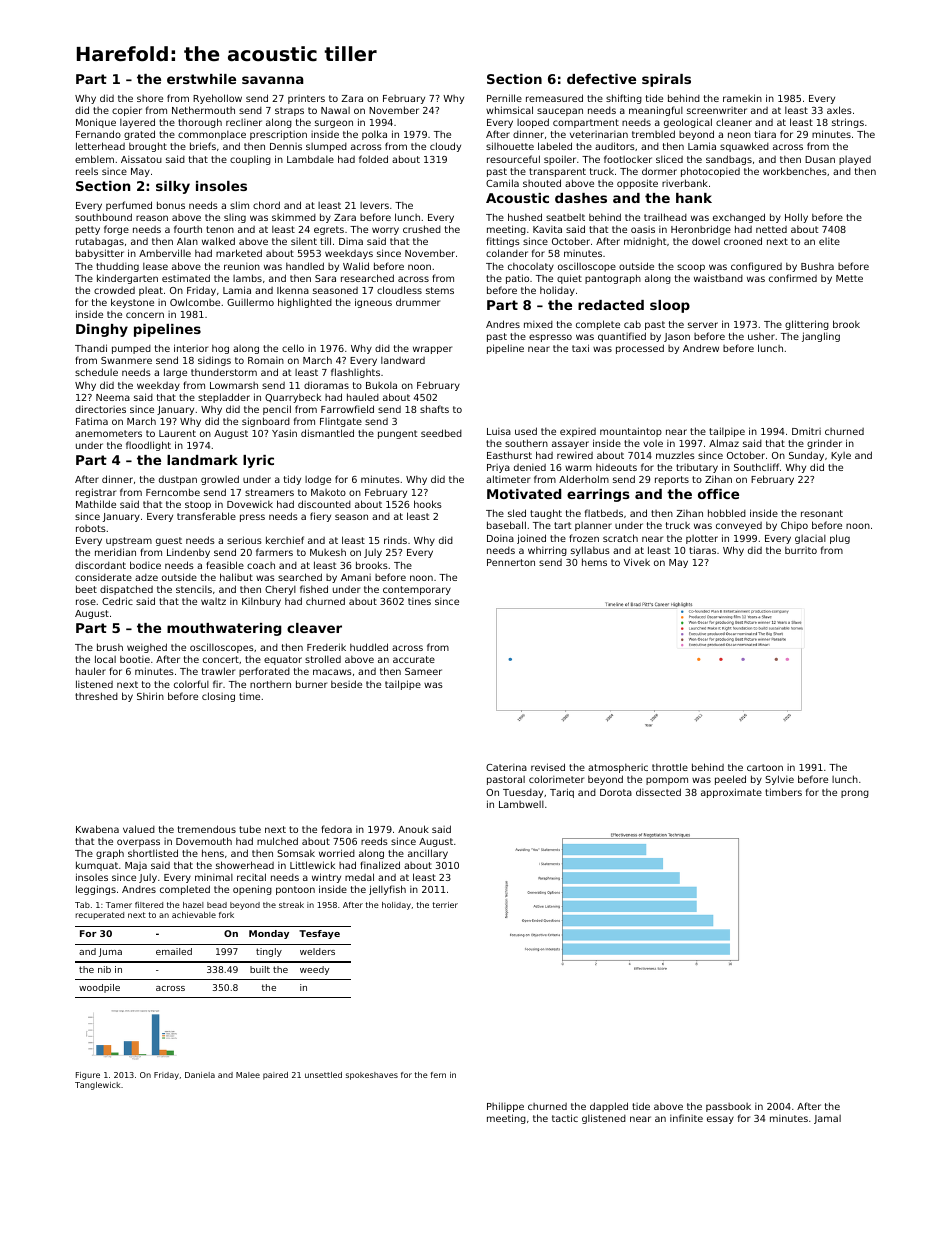  Describe the element at coordinates (445, 905) in the document. I see `terrier` at that location.
